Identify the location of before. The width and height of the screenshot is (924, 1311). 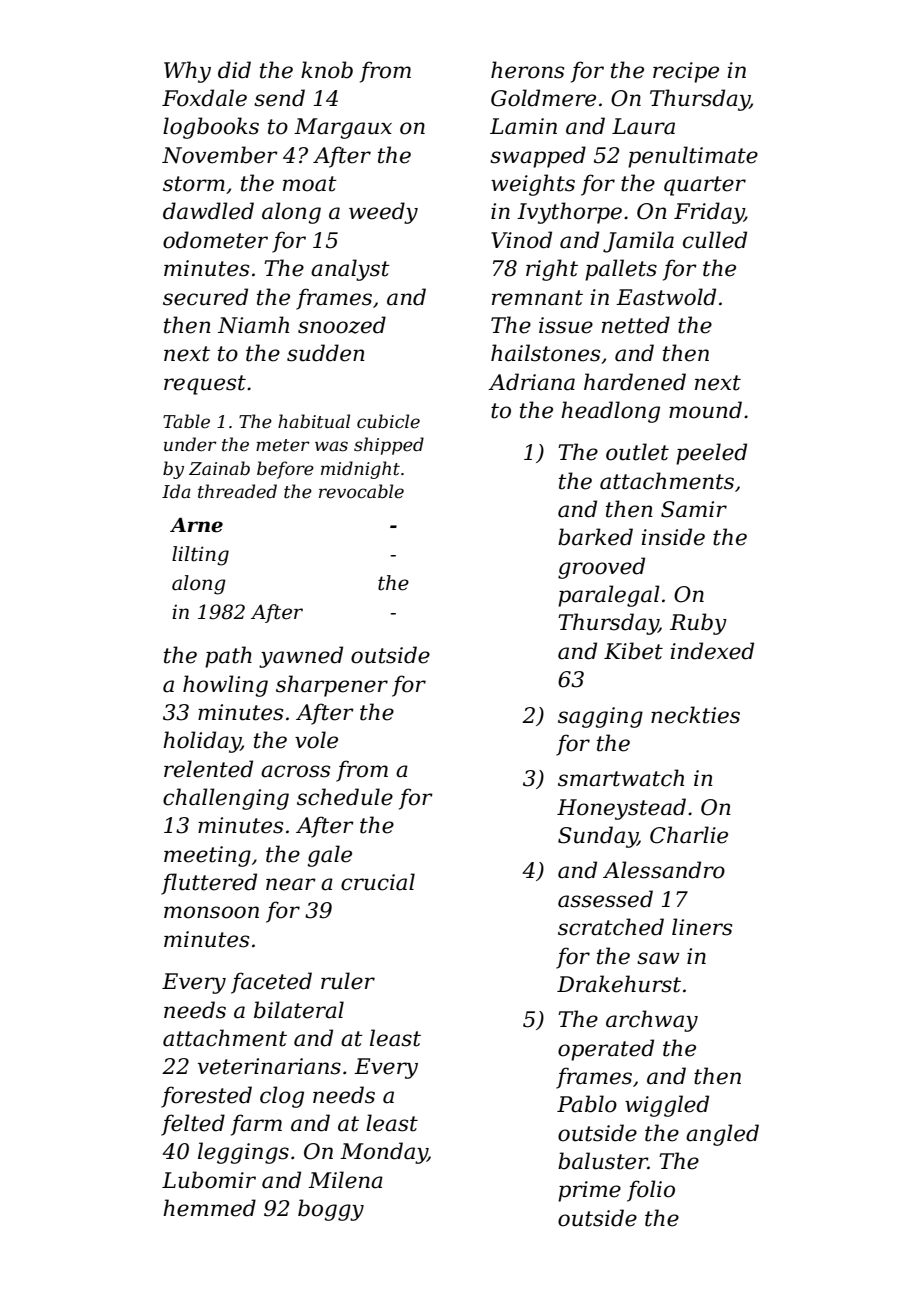
(285, 470).
